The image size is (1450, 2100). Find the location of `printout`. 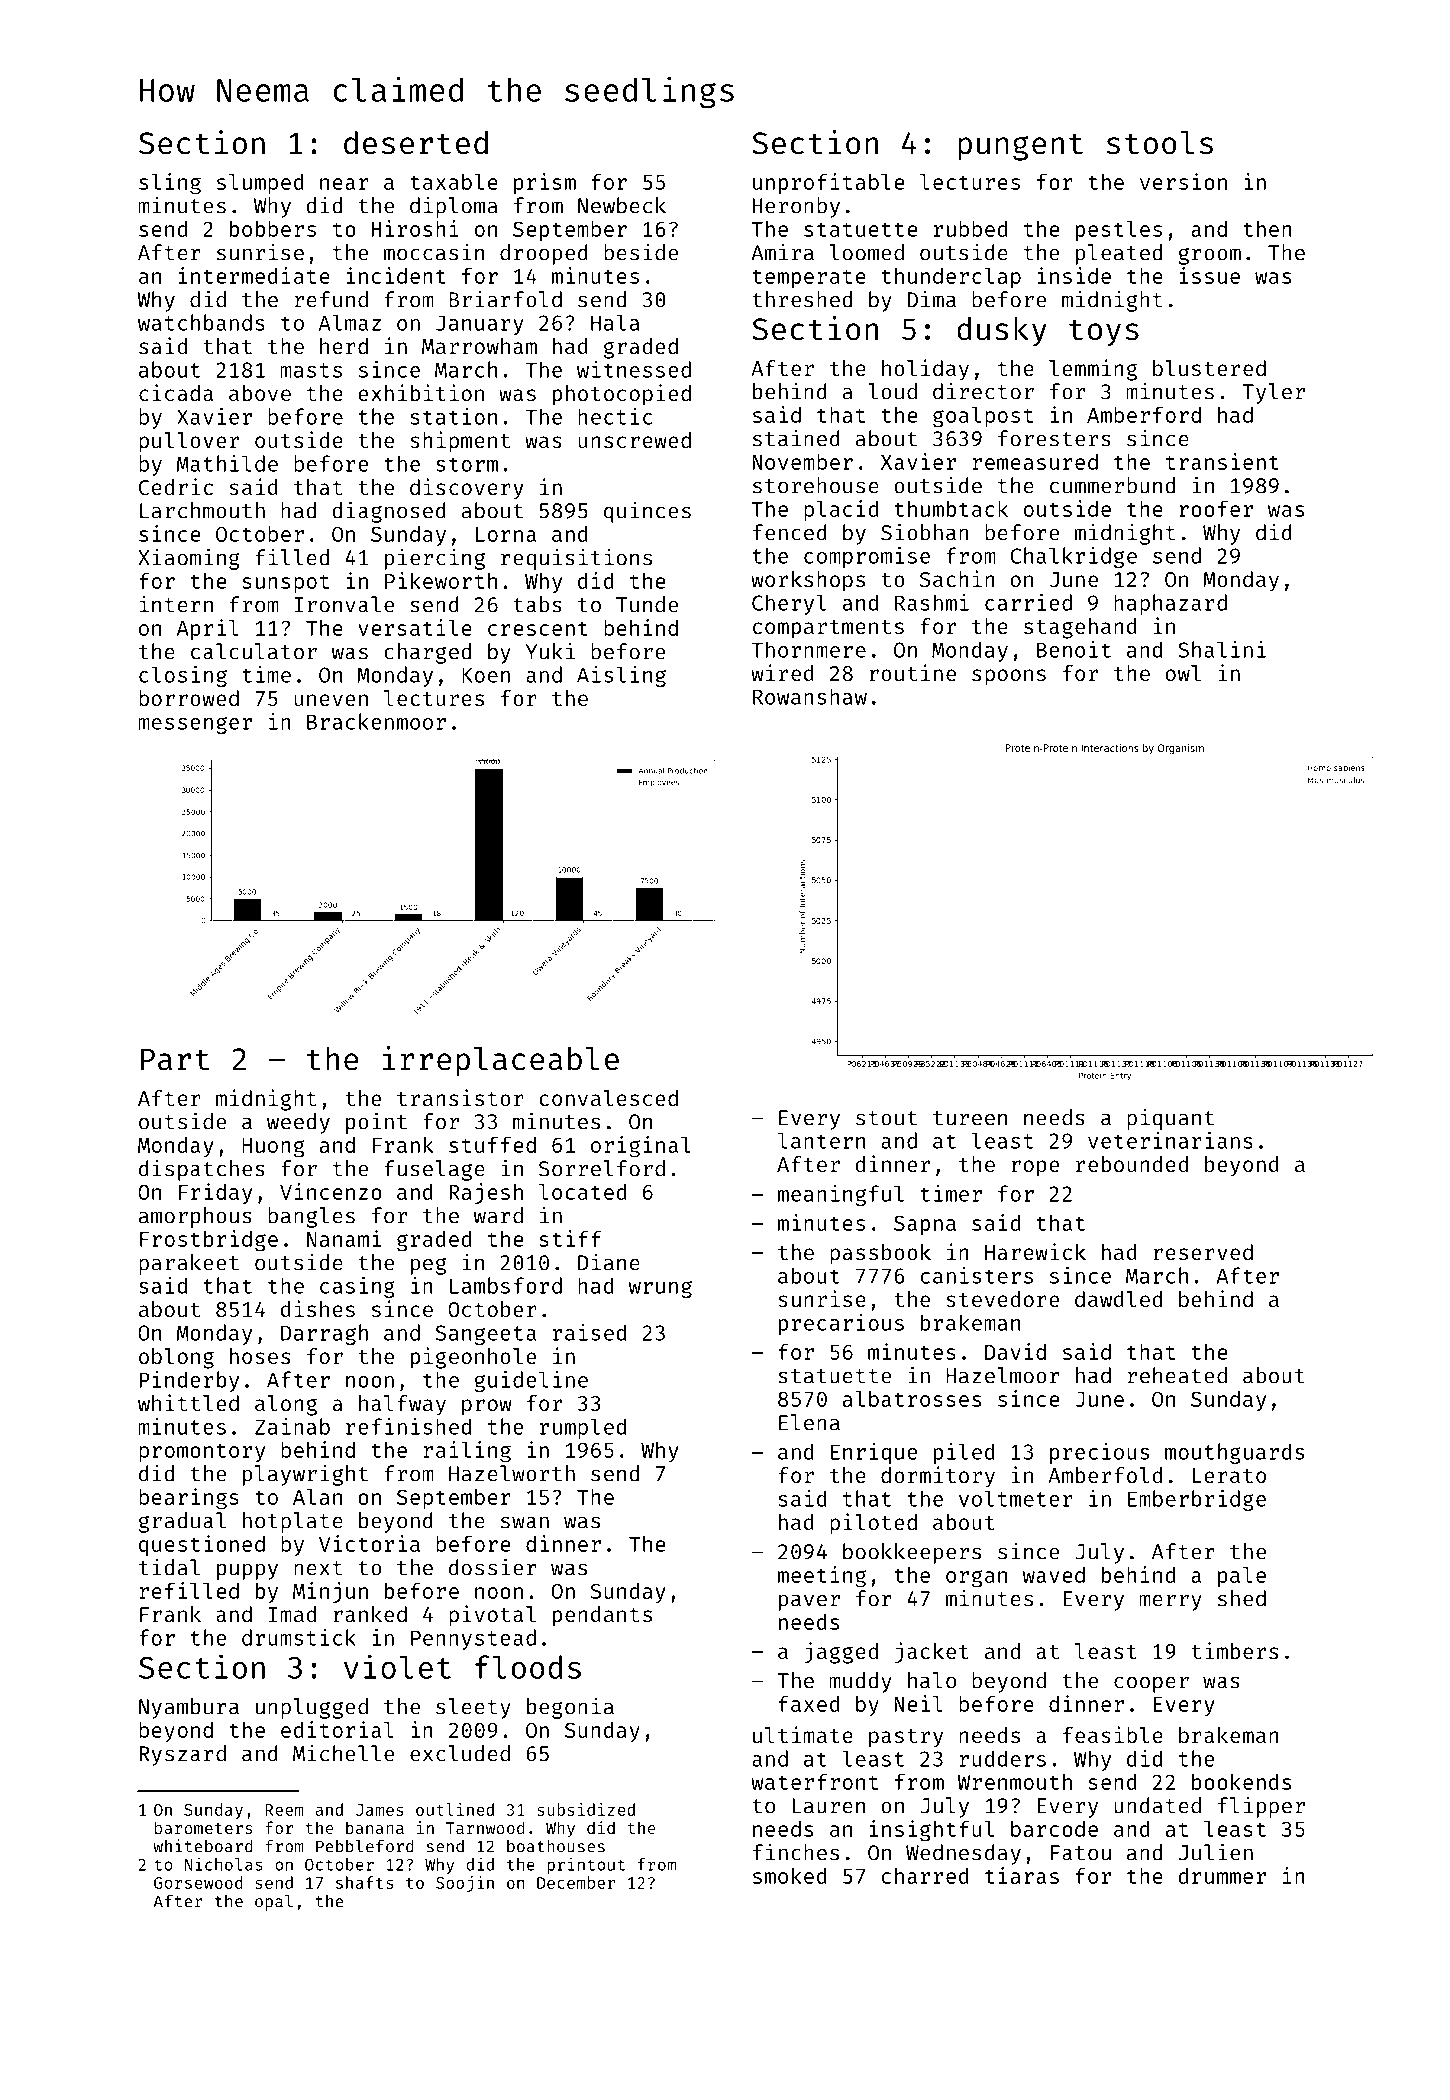

printout is located at coordinates (586, 1865).
